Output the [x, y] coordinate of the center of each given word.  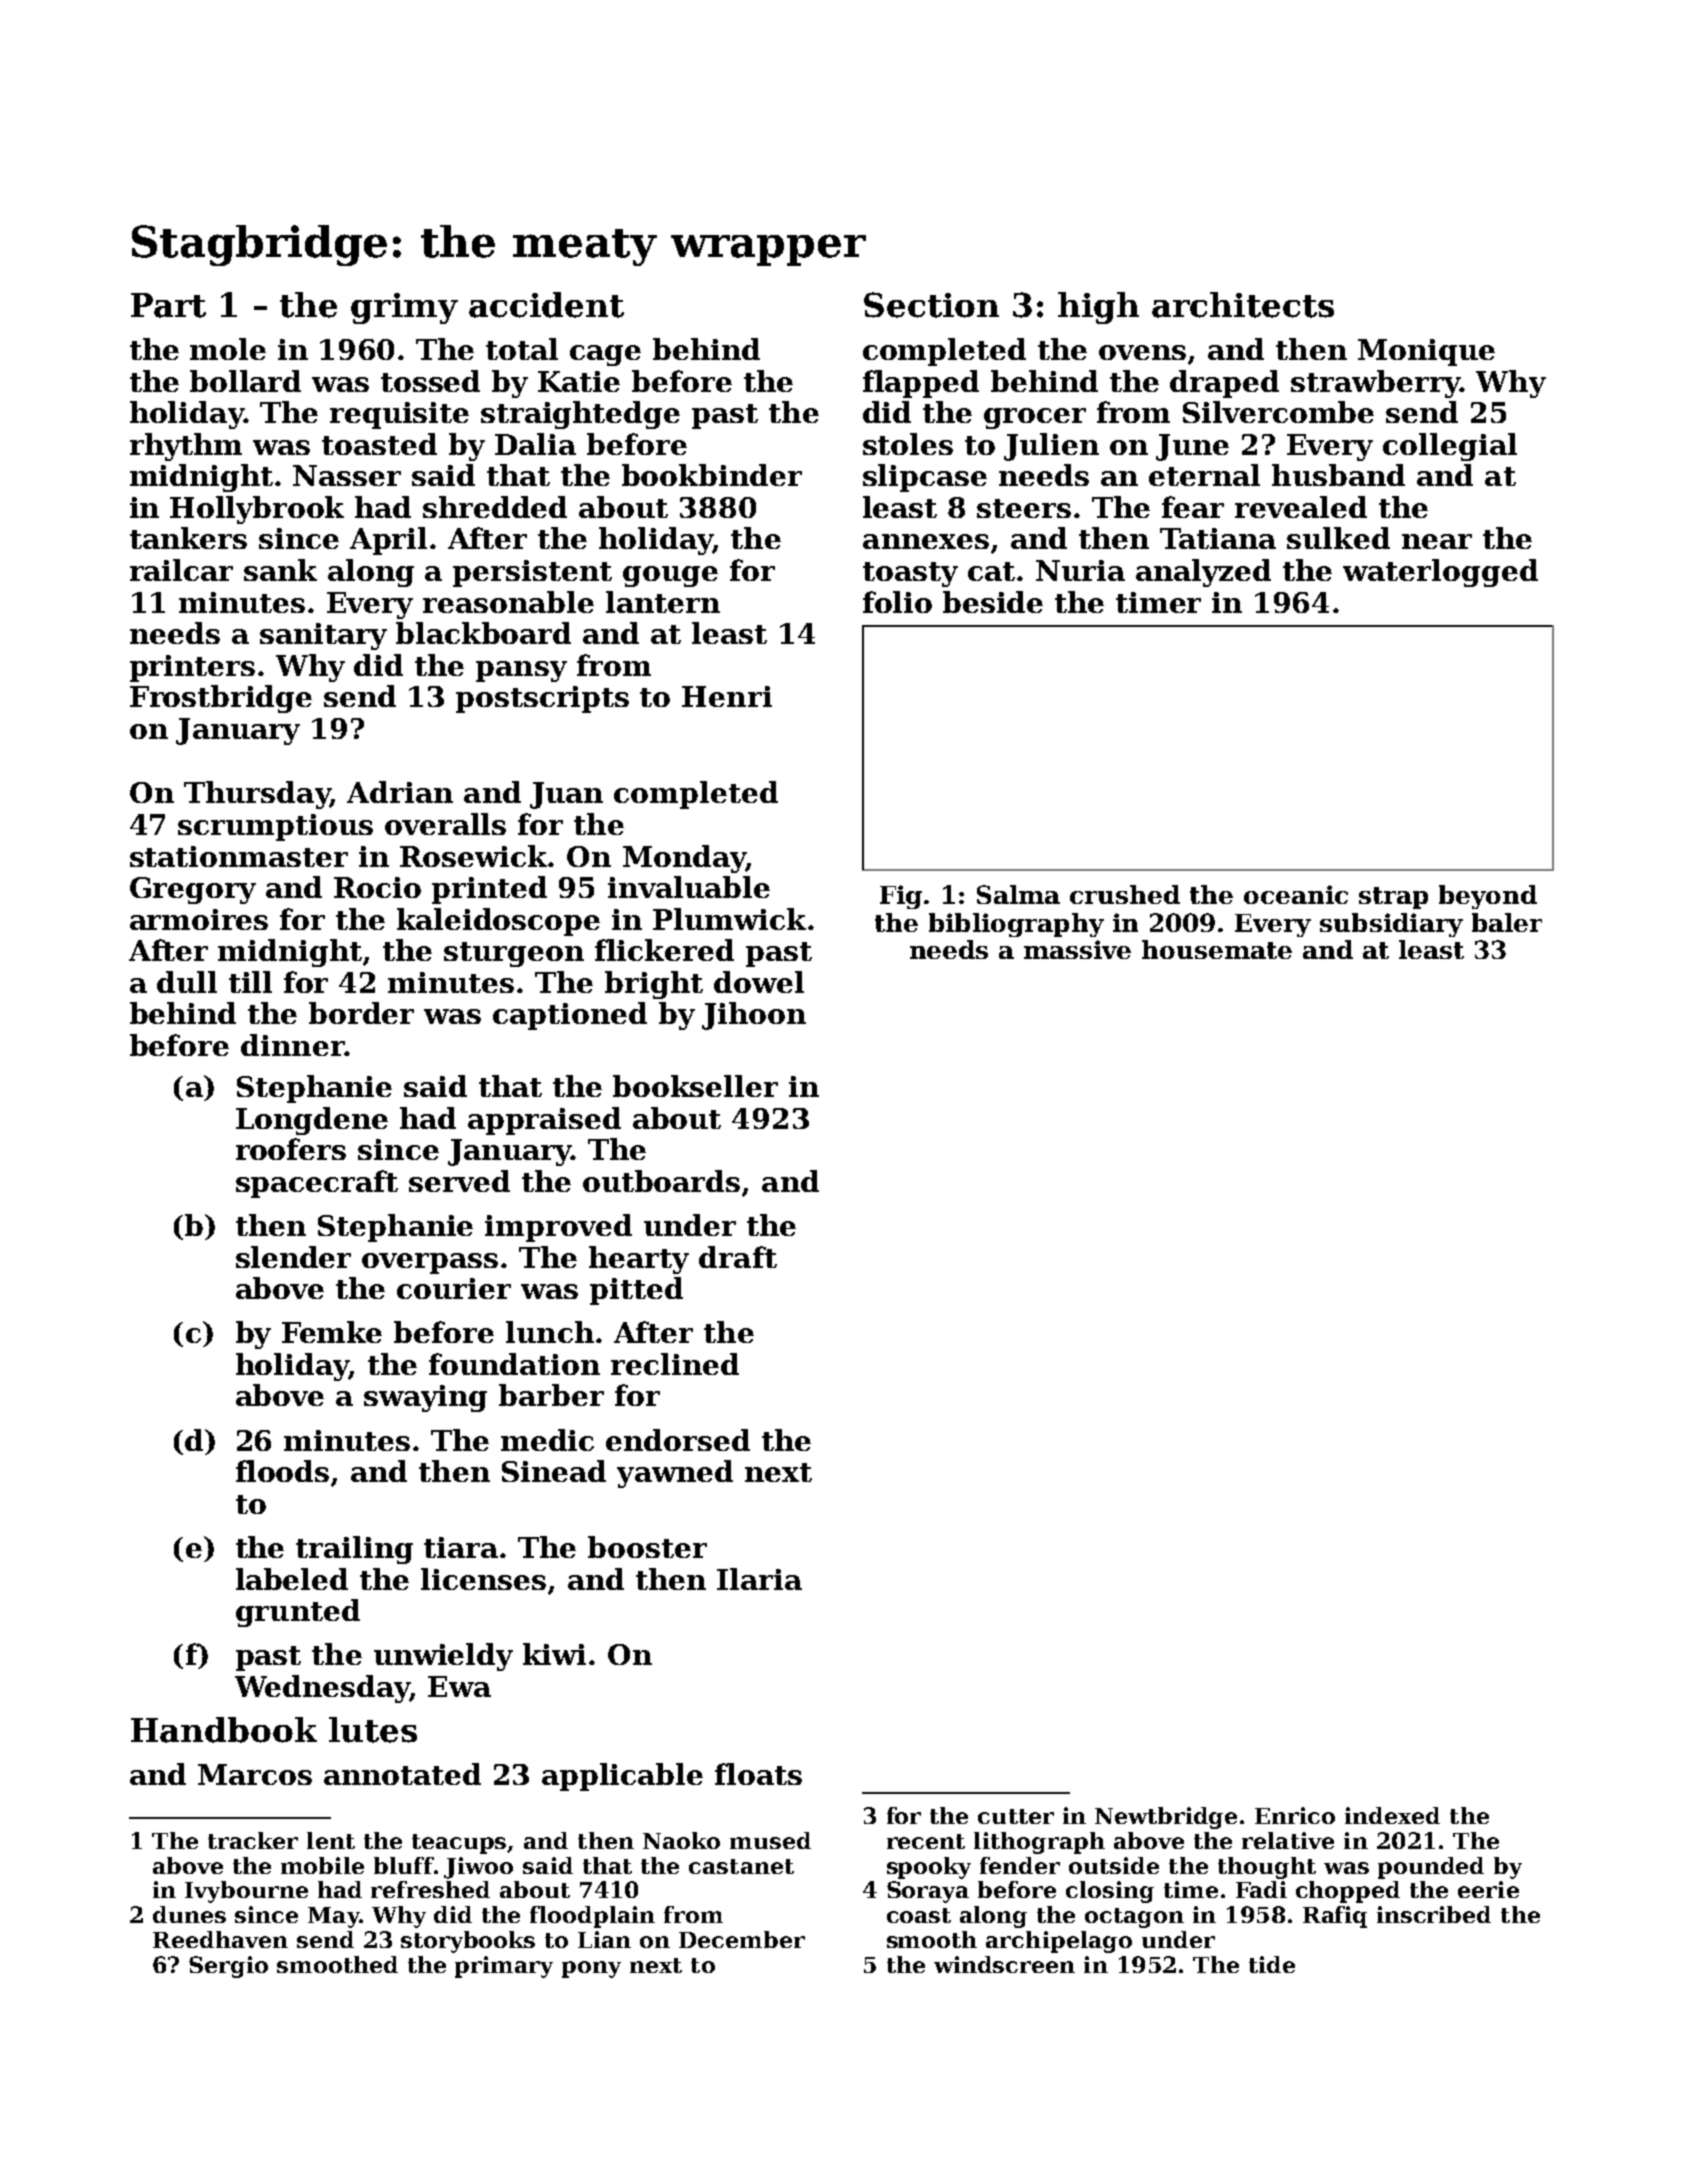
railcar [181, 570]
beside [993, 602]
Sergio [228, 1967]
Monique [1426, 352]
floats [758, 1774]
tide [1272, 1964]
